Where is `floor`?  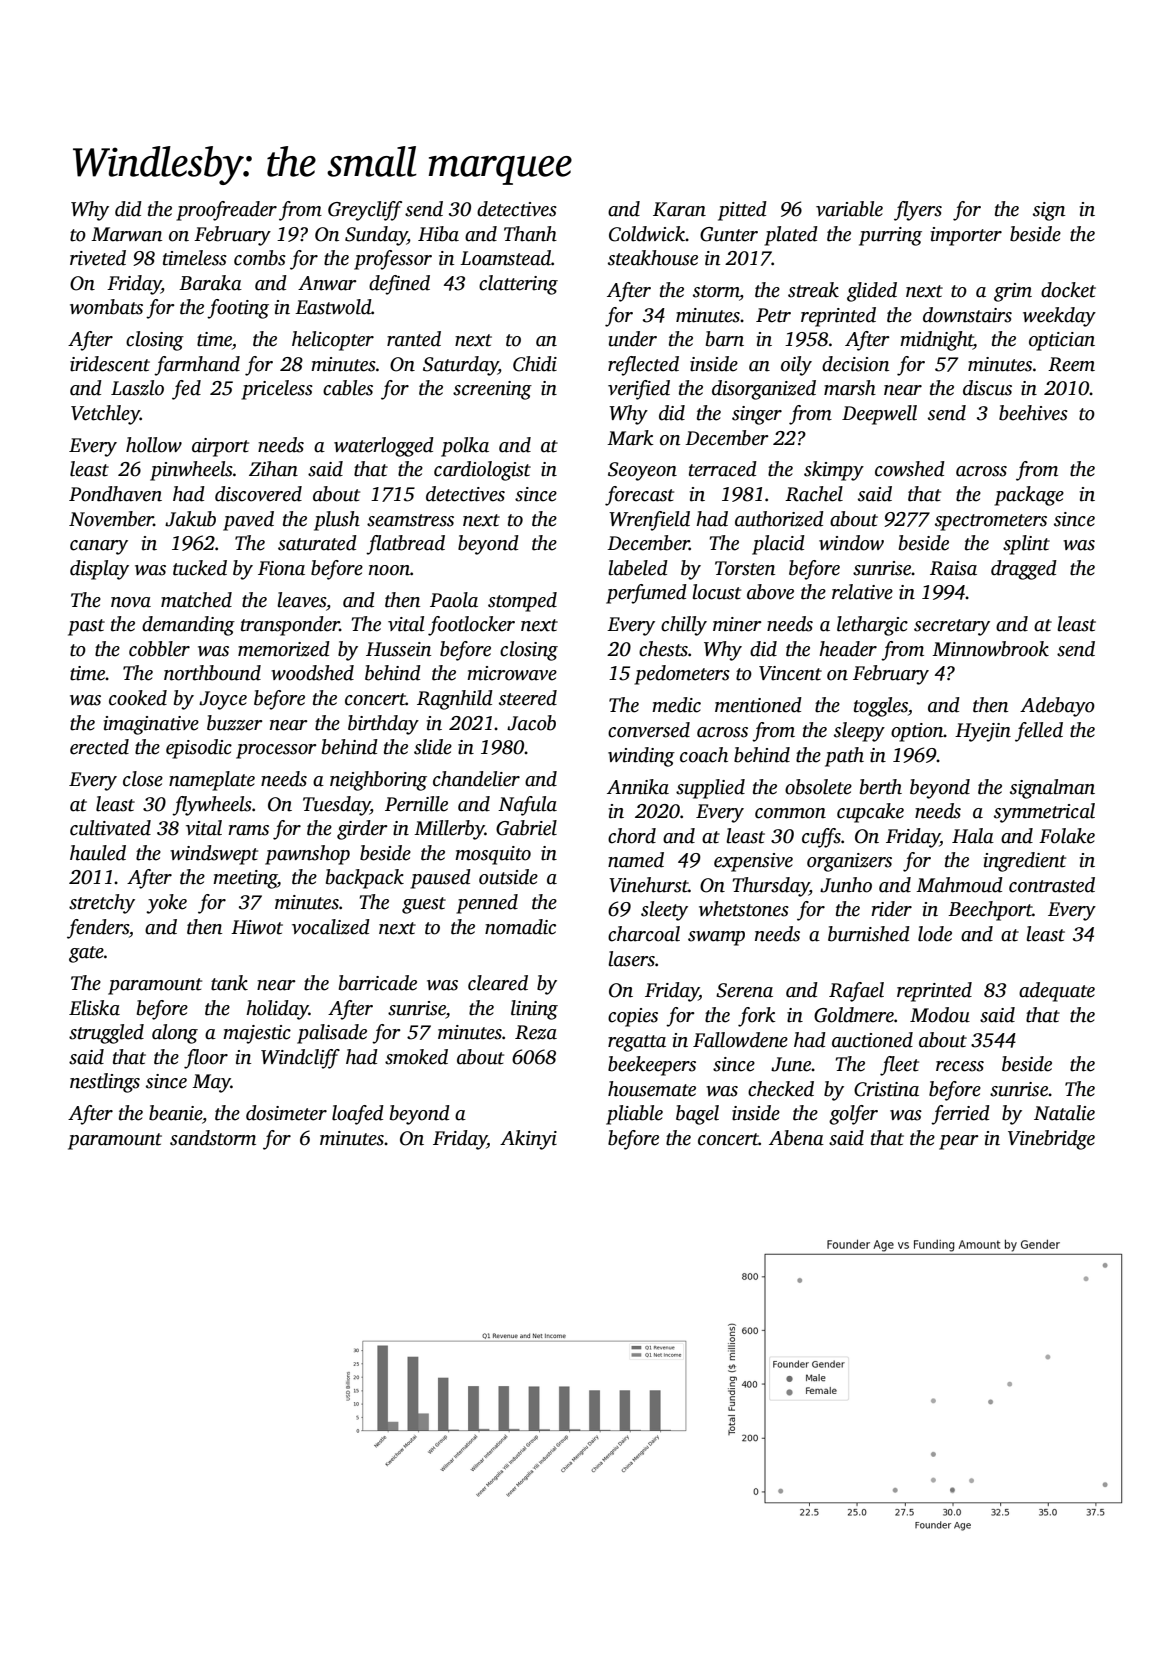 floor is located at coordinates (206, 1059).
